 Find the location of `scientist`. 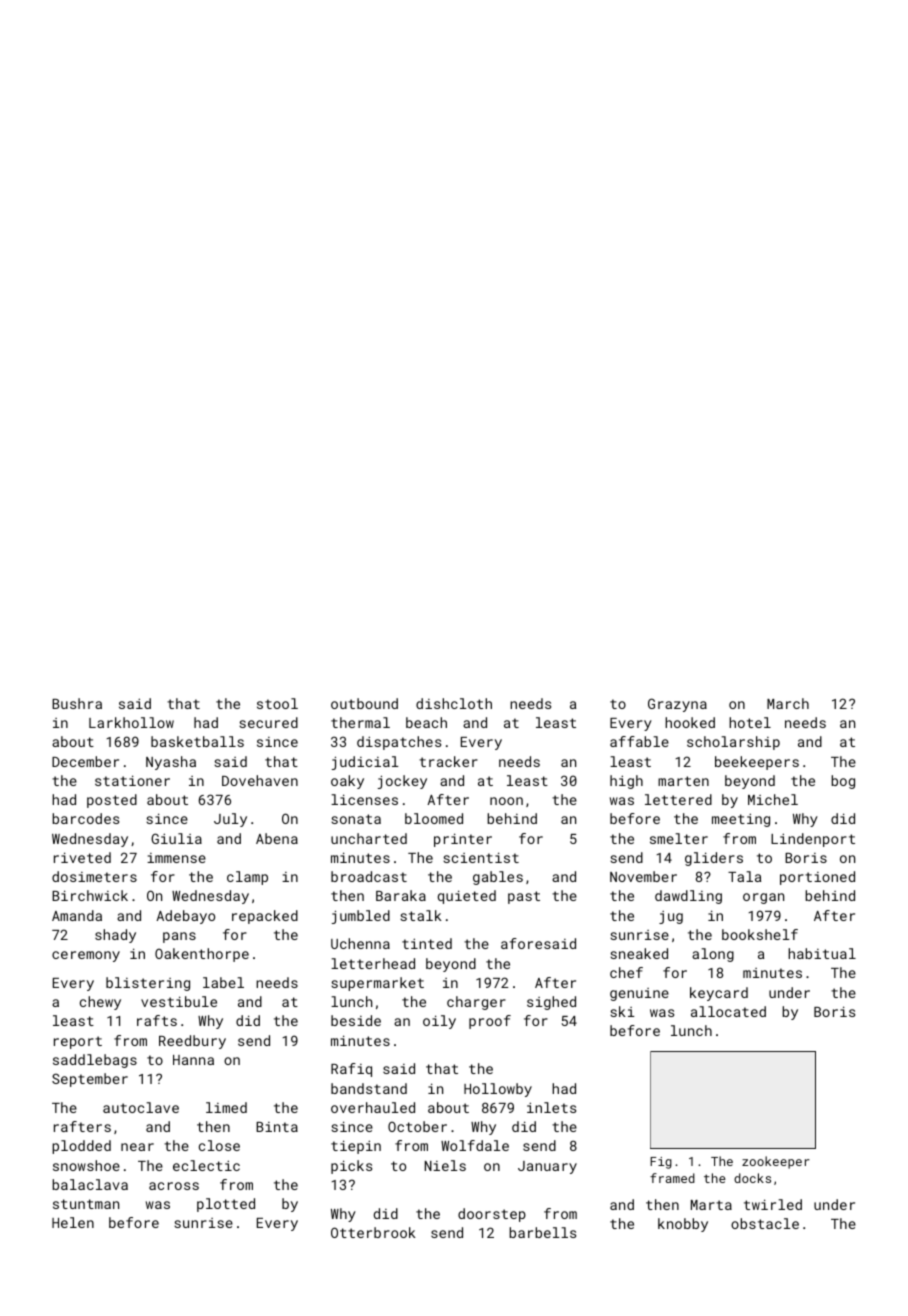

scientist is located at coordinates (481, 857).
